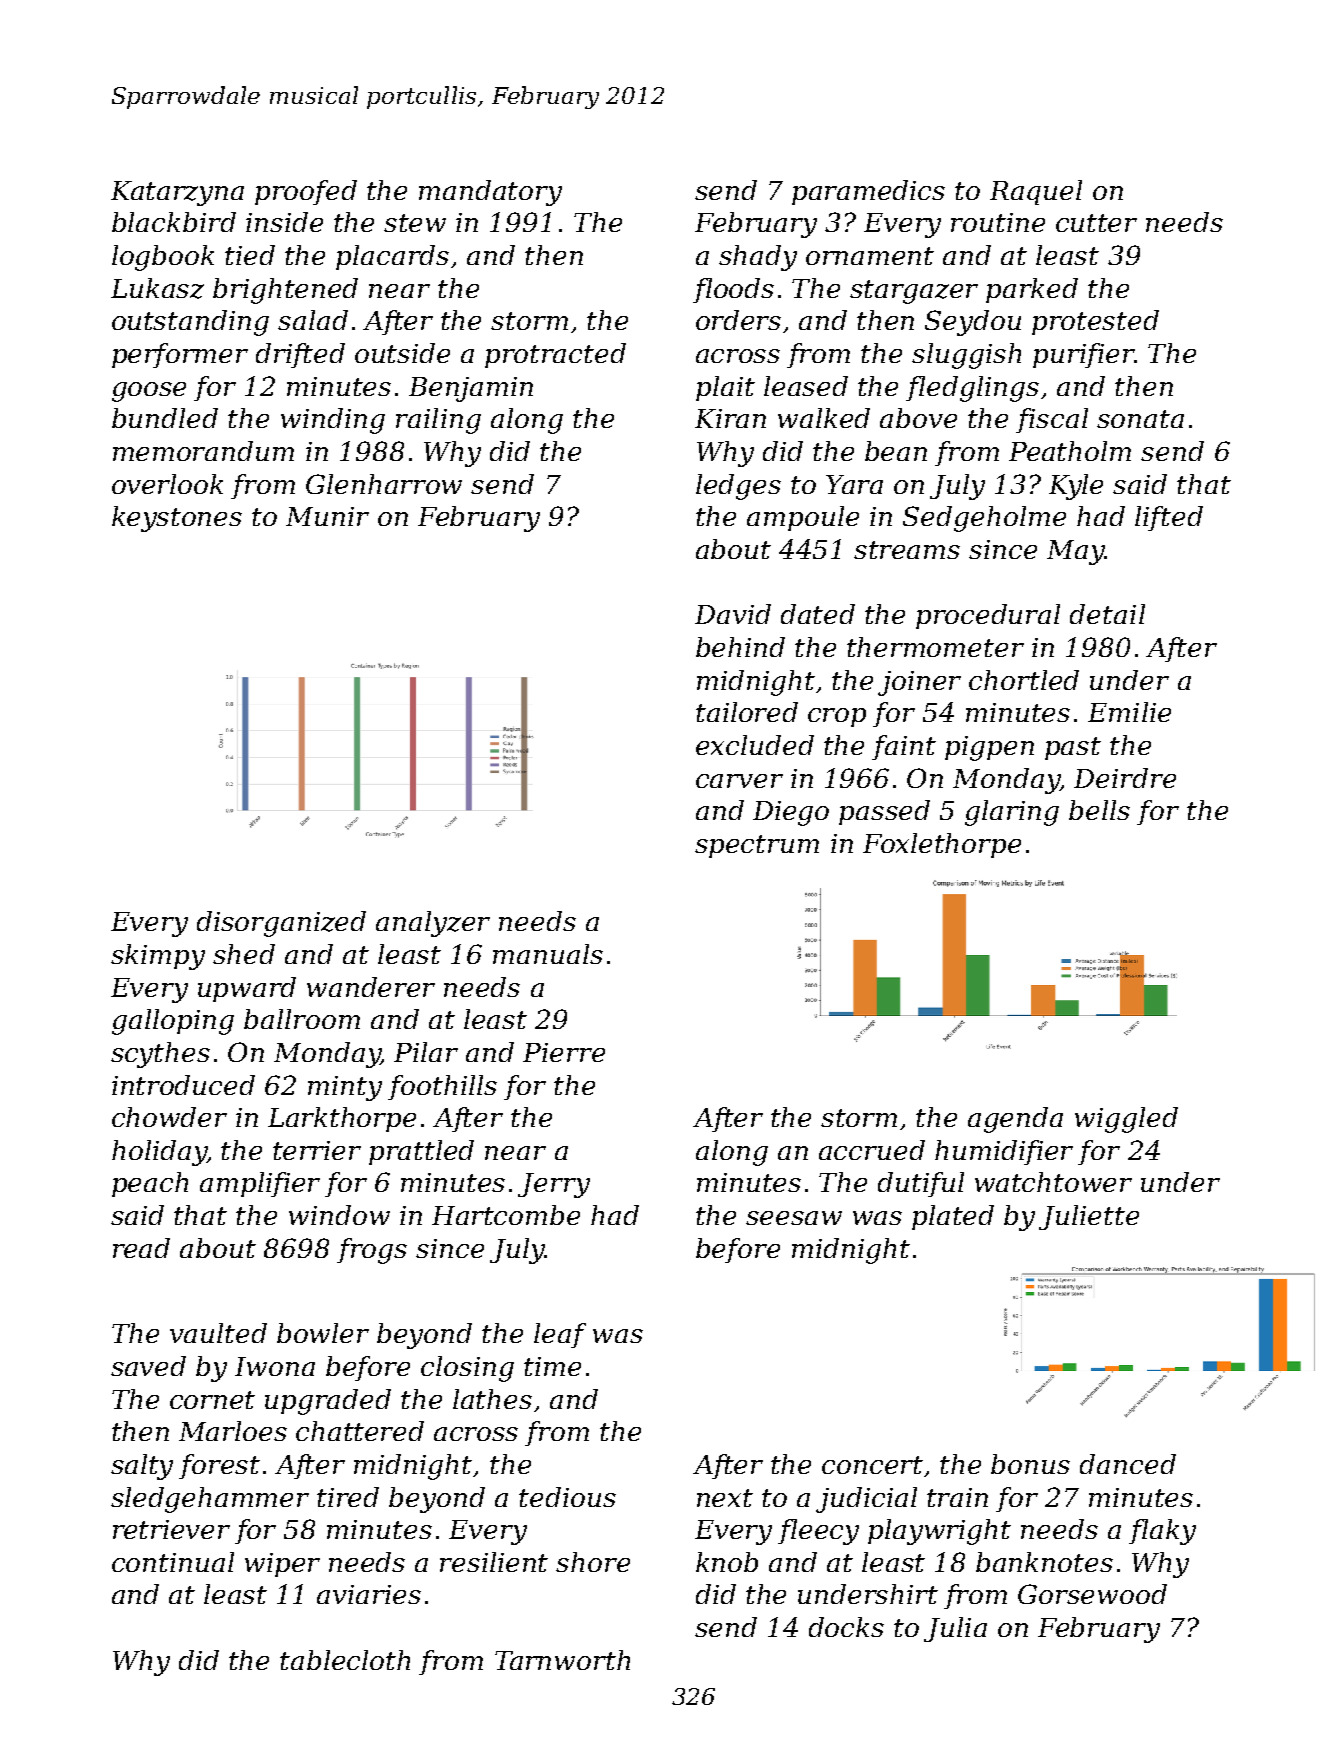 The height and width of the screenshot is (1738, 1343). Describe the element at coordinates (171, 1529) in the screenshot. I see `retriever` at that location.
